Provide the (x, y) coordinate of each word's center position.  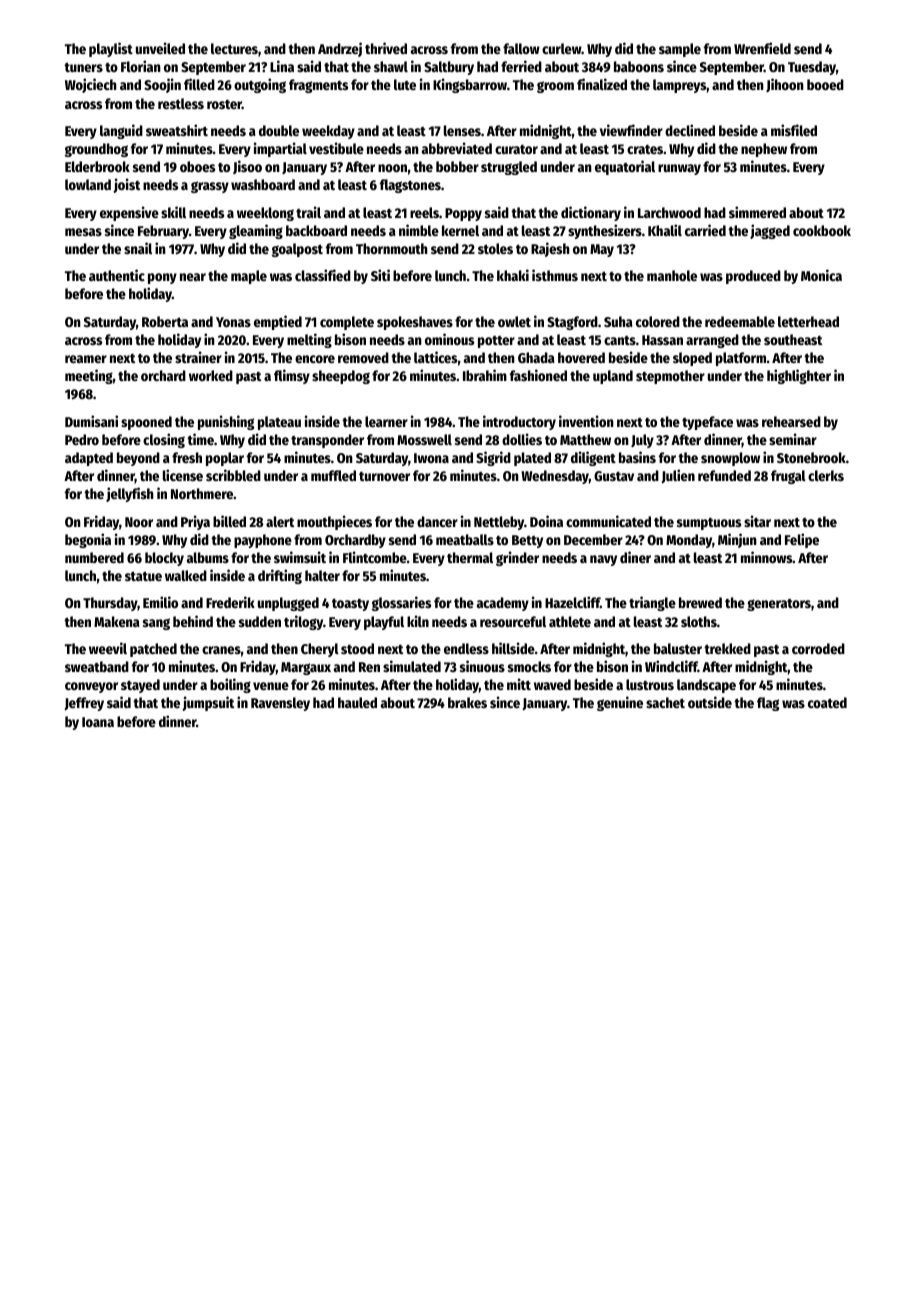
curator (516, 149)
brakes (467, 702)
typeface (707, 423)
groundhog (96, 150)
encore (315, 359)
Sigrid (493, 458)
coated (827, 702)
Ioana (98, 722)
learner (386, 421)
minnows (767, 557)
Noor (139, 522)
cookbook (822, 230)
